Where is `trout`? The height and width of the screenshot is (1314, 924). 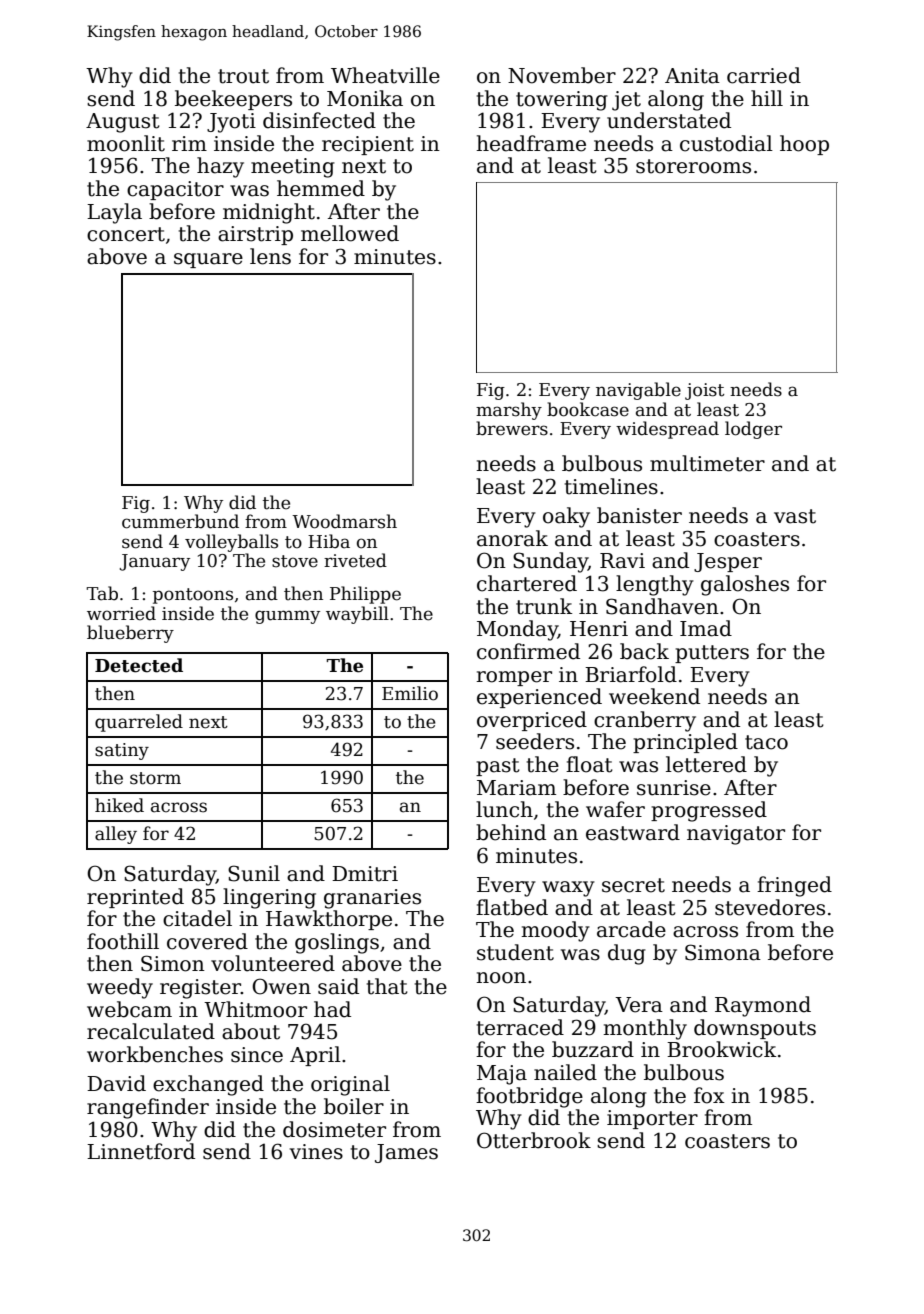 trout is located at coordinates (243, 76).
